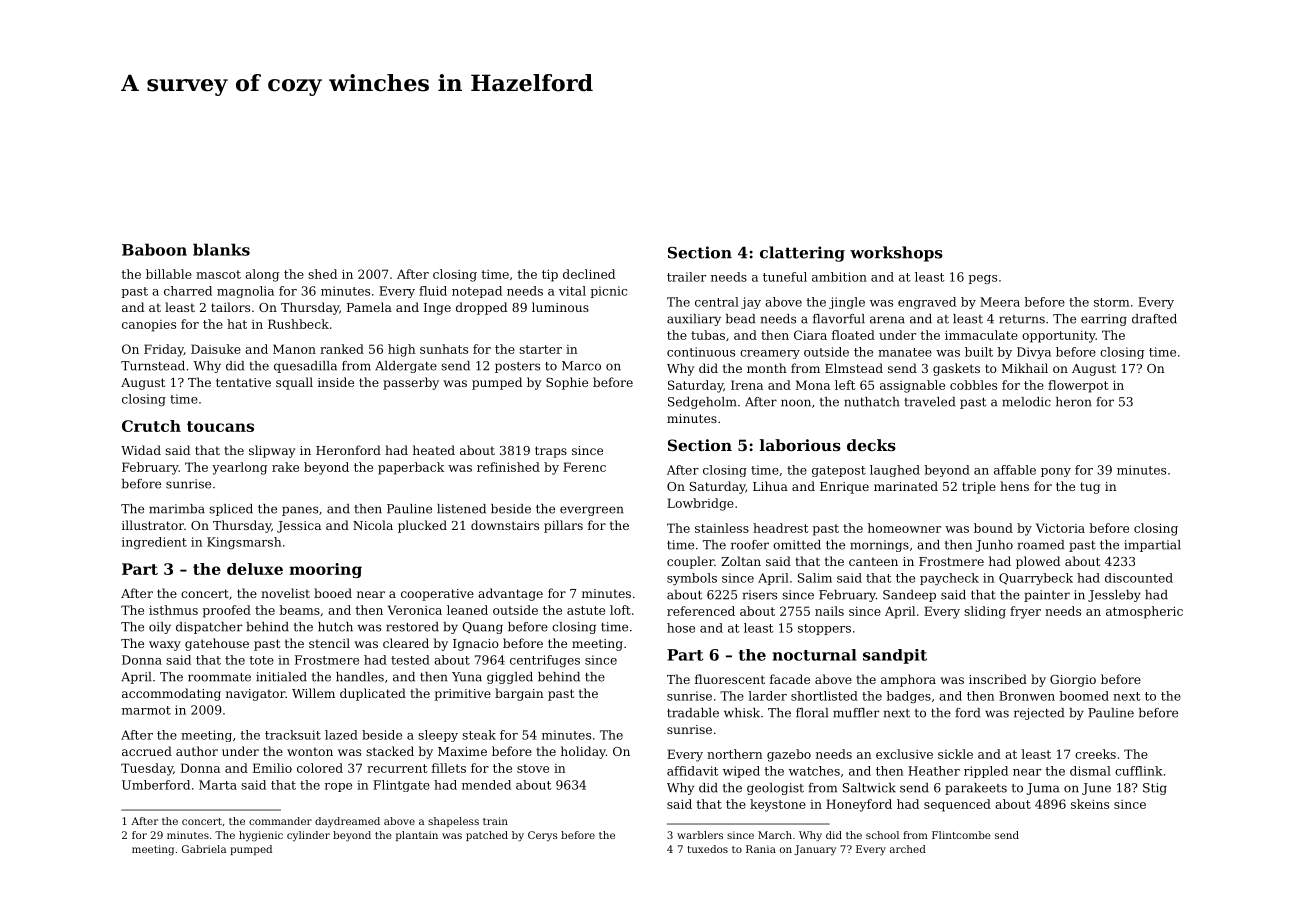 The width and height of the page is (1308, 924). Describe the element at coordinates (221, 249) in the page. I see `blanks` at that location.
